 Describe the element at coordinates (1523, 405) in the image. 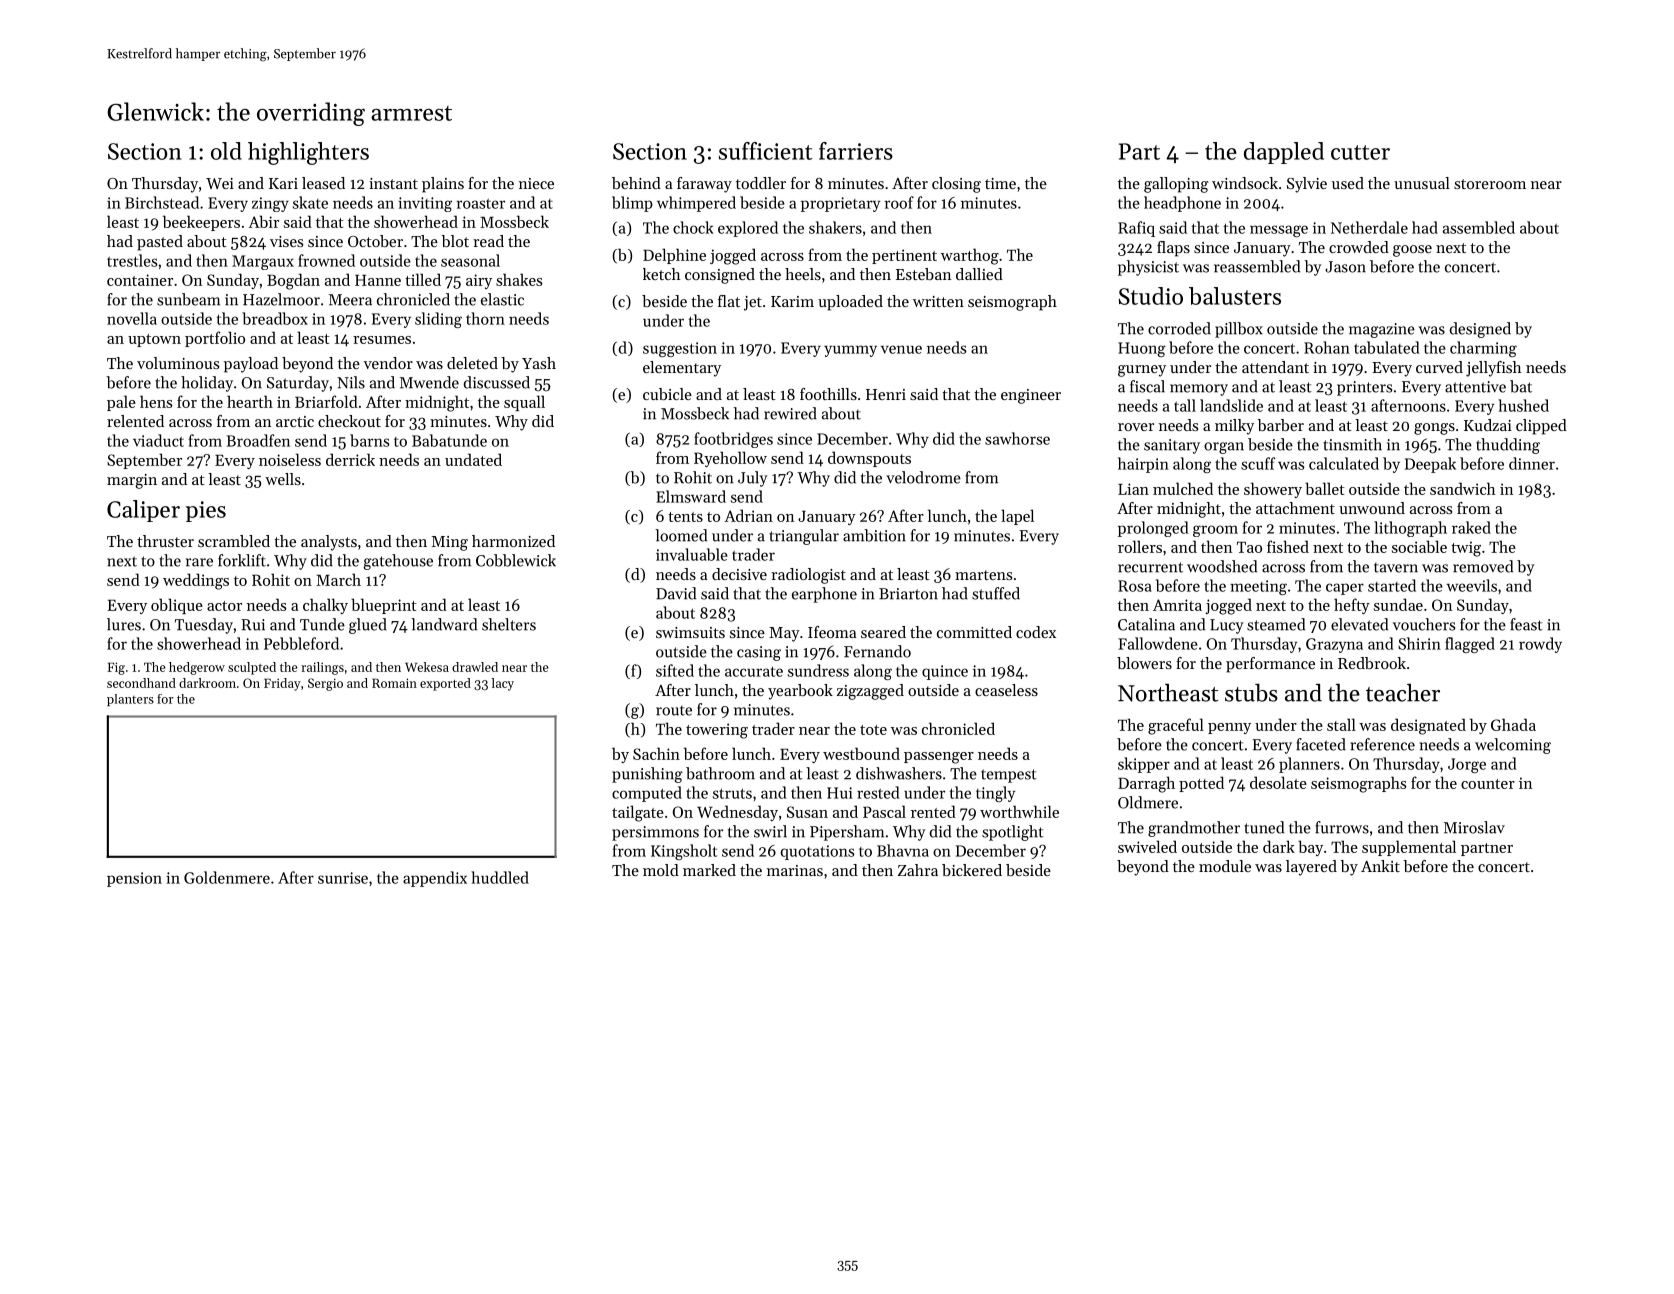

I see `hushed` at that location.
